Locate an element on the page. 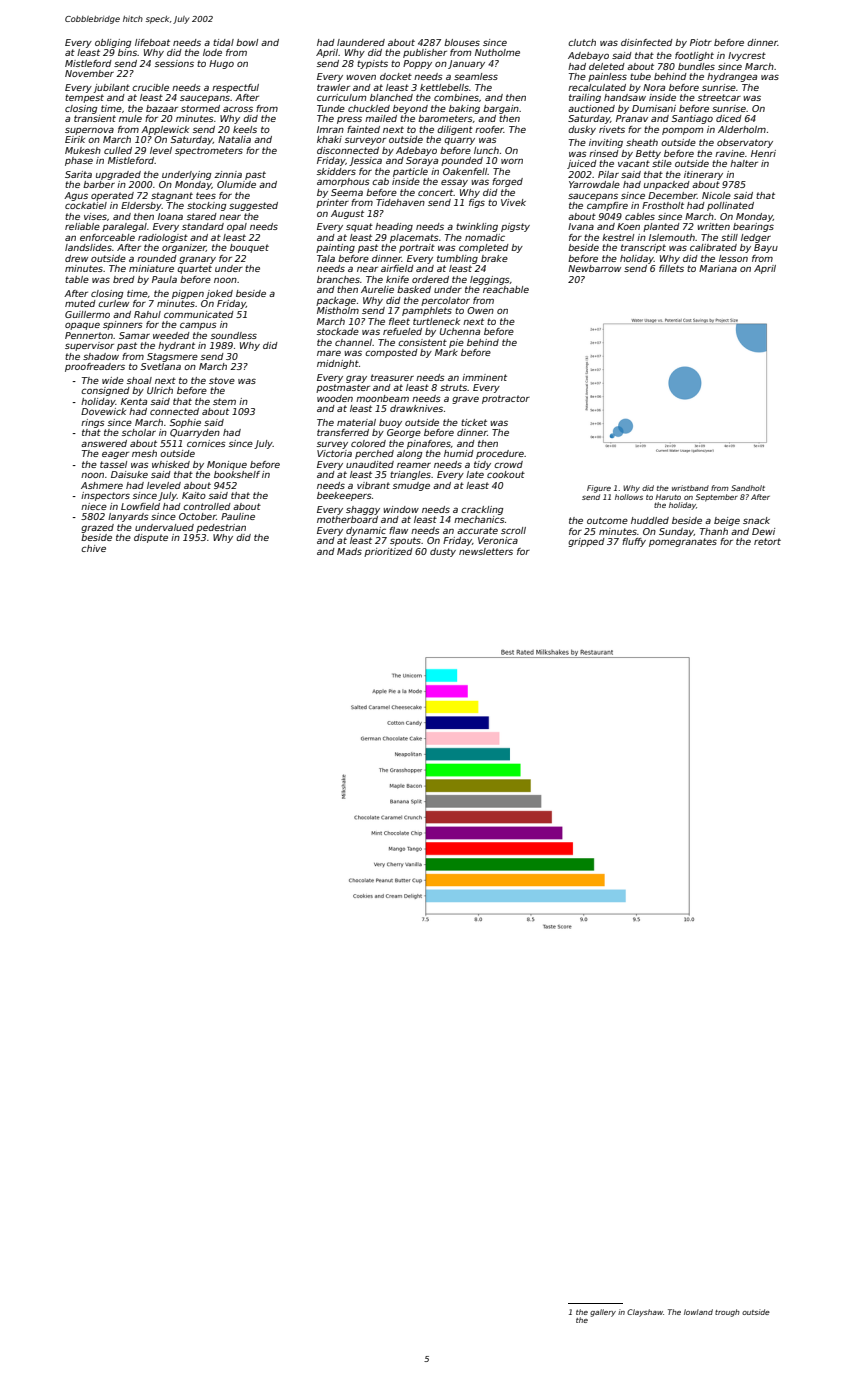 The height and width of the document is (1400, 849). pedestrian is located at coordinates (221, 528).
